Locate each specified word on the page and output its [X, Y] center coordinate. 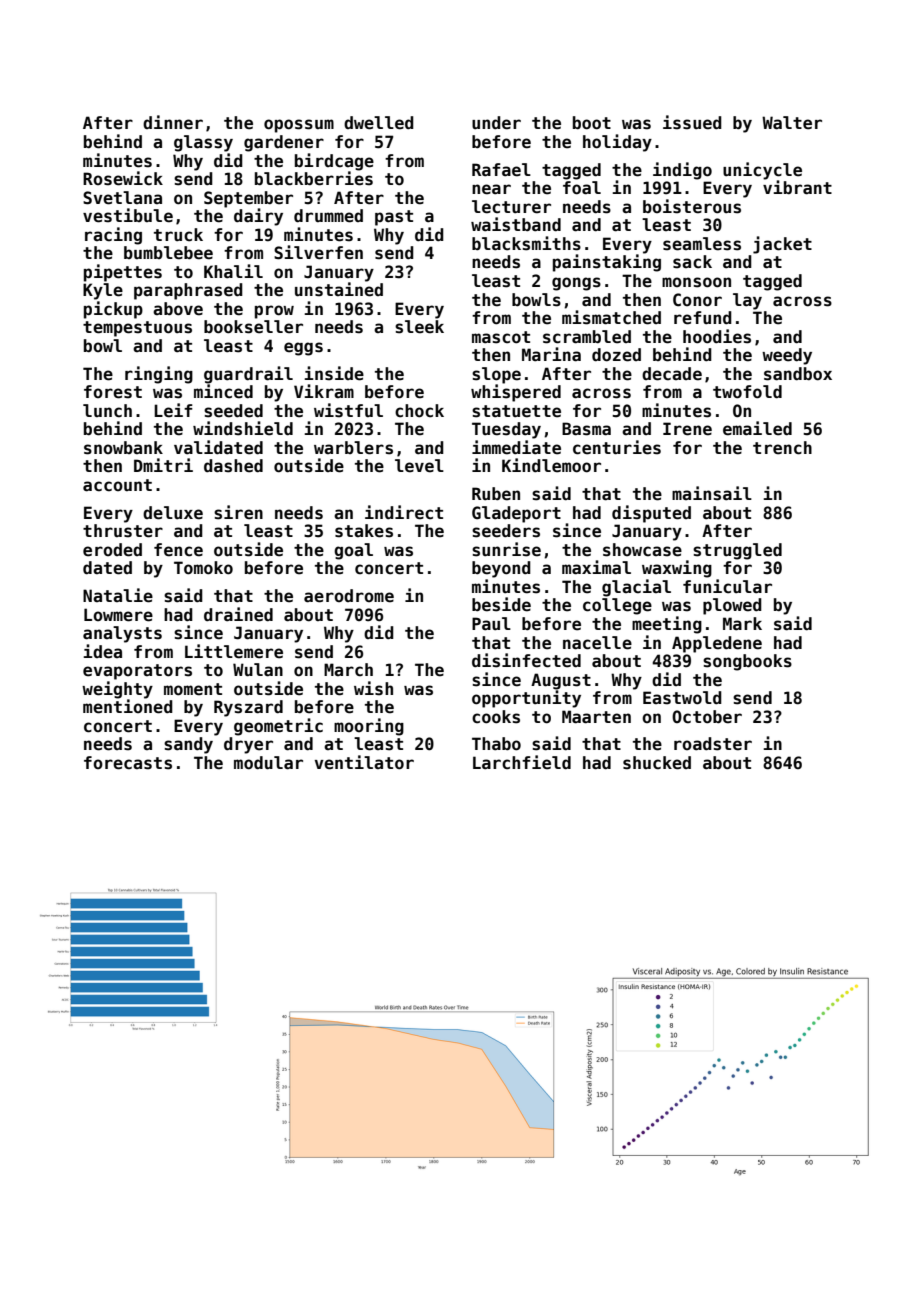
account [117, 485]
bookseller [253, 327]
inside [334, 373]
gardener [284, 143]
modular [268, 763]
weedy [787, 356]
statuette [516, 411]
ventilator [364, 762]
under [496, 123]
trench [782, 448]
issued [692, 122]
